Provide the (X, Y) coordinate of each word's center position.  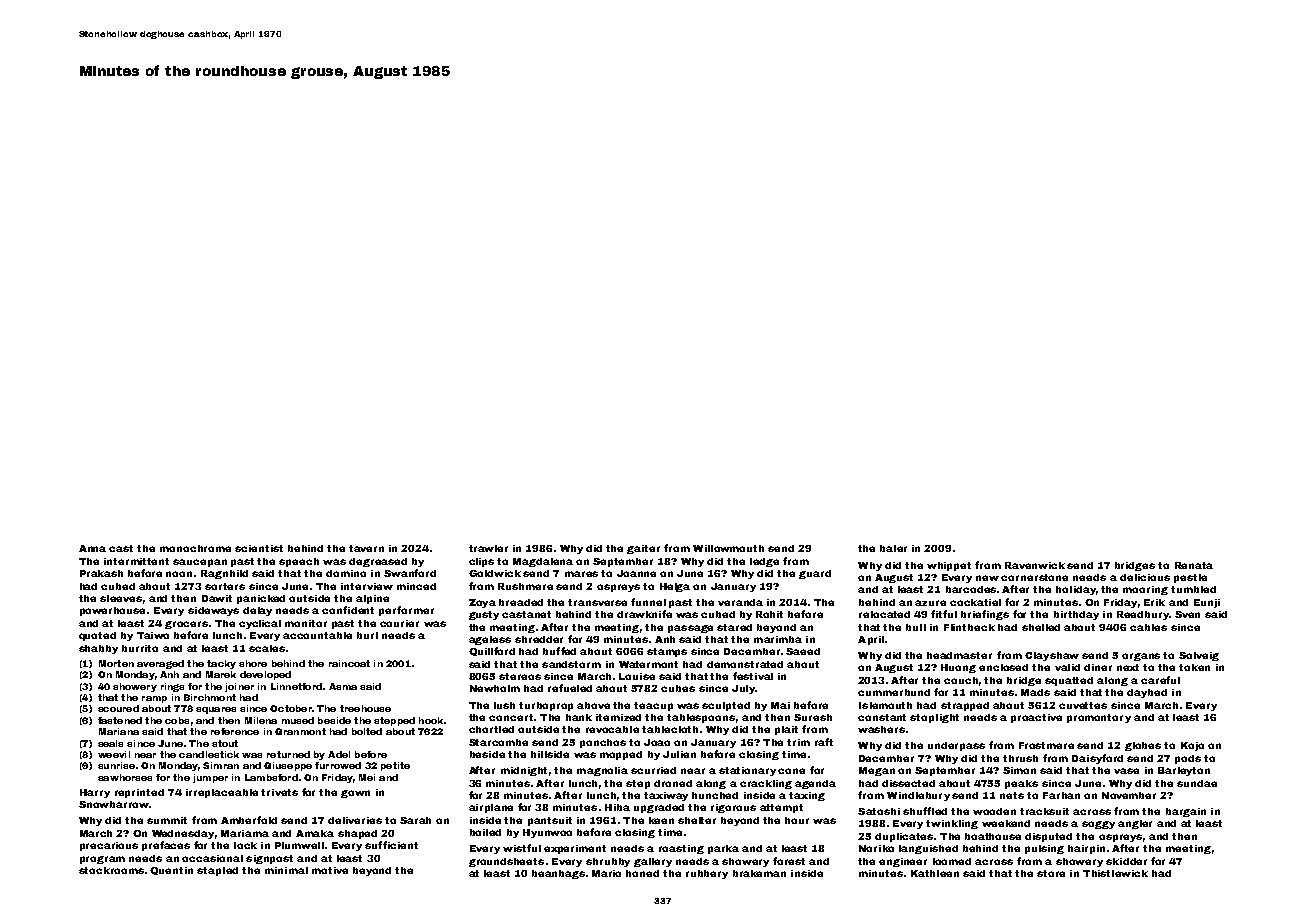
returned (288, 754)
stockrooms (111, 870)
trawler (488, 548)
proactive (1036, 718)
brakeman (759, 873)
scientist (259, 548)
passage (690, 629)
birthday (1076, 615)
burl (367, 635)
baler (893, 548)
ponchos (603, 743)
